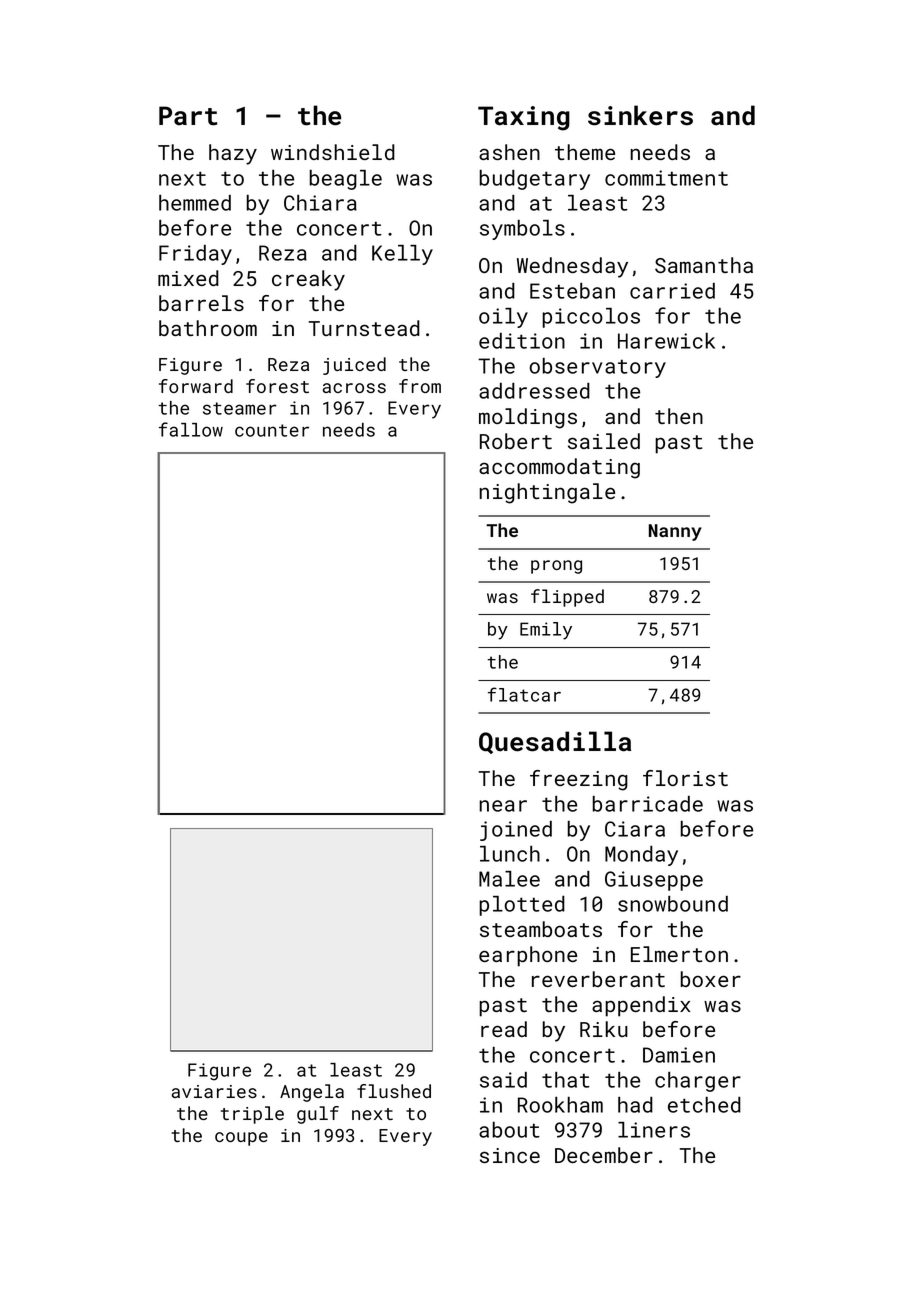 The width and height of the screenshot is (924, 1311). Describe the element at coordinates (272, 430) in the screenshot. I see `counter` at that location.
